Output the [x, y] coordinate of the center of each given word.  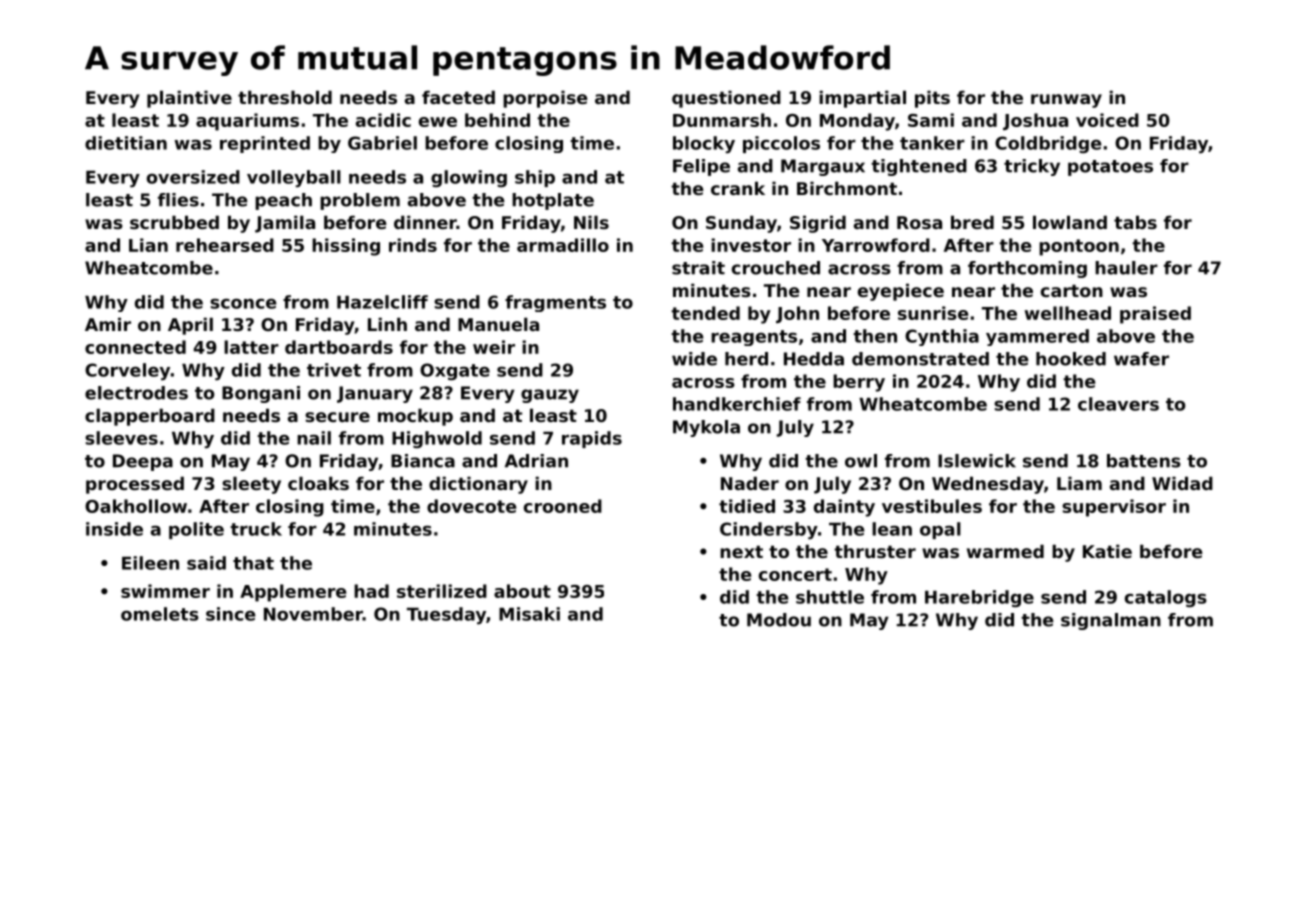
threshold [285, 97]
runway [1066, 101]
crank [738, 188]
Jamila [285, 224]
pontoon [1079, 247]
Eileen [150, 563]
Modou [779, 620]
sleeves [121, 438]
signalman [1111, 621]
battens [1144, 461]
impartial [862, 99]
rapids [592, 439]
